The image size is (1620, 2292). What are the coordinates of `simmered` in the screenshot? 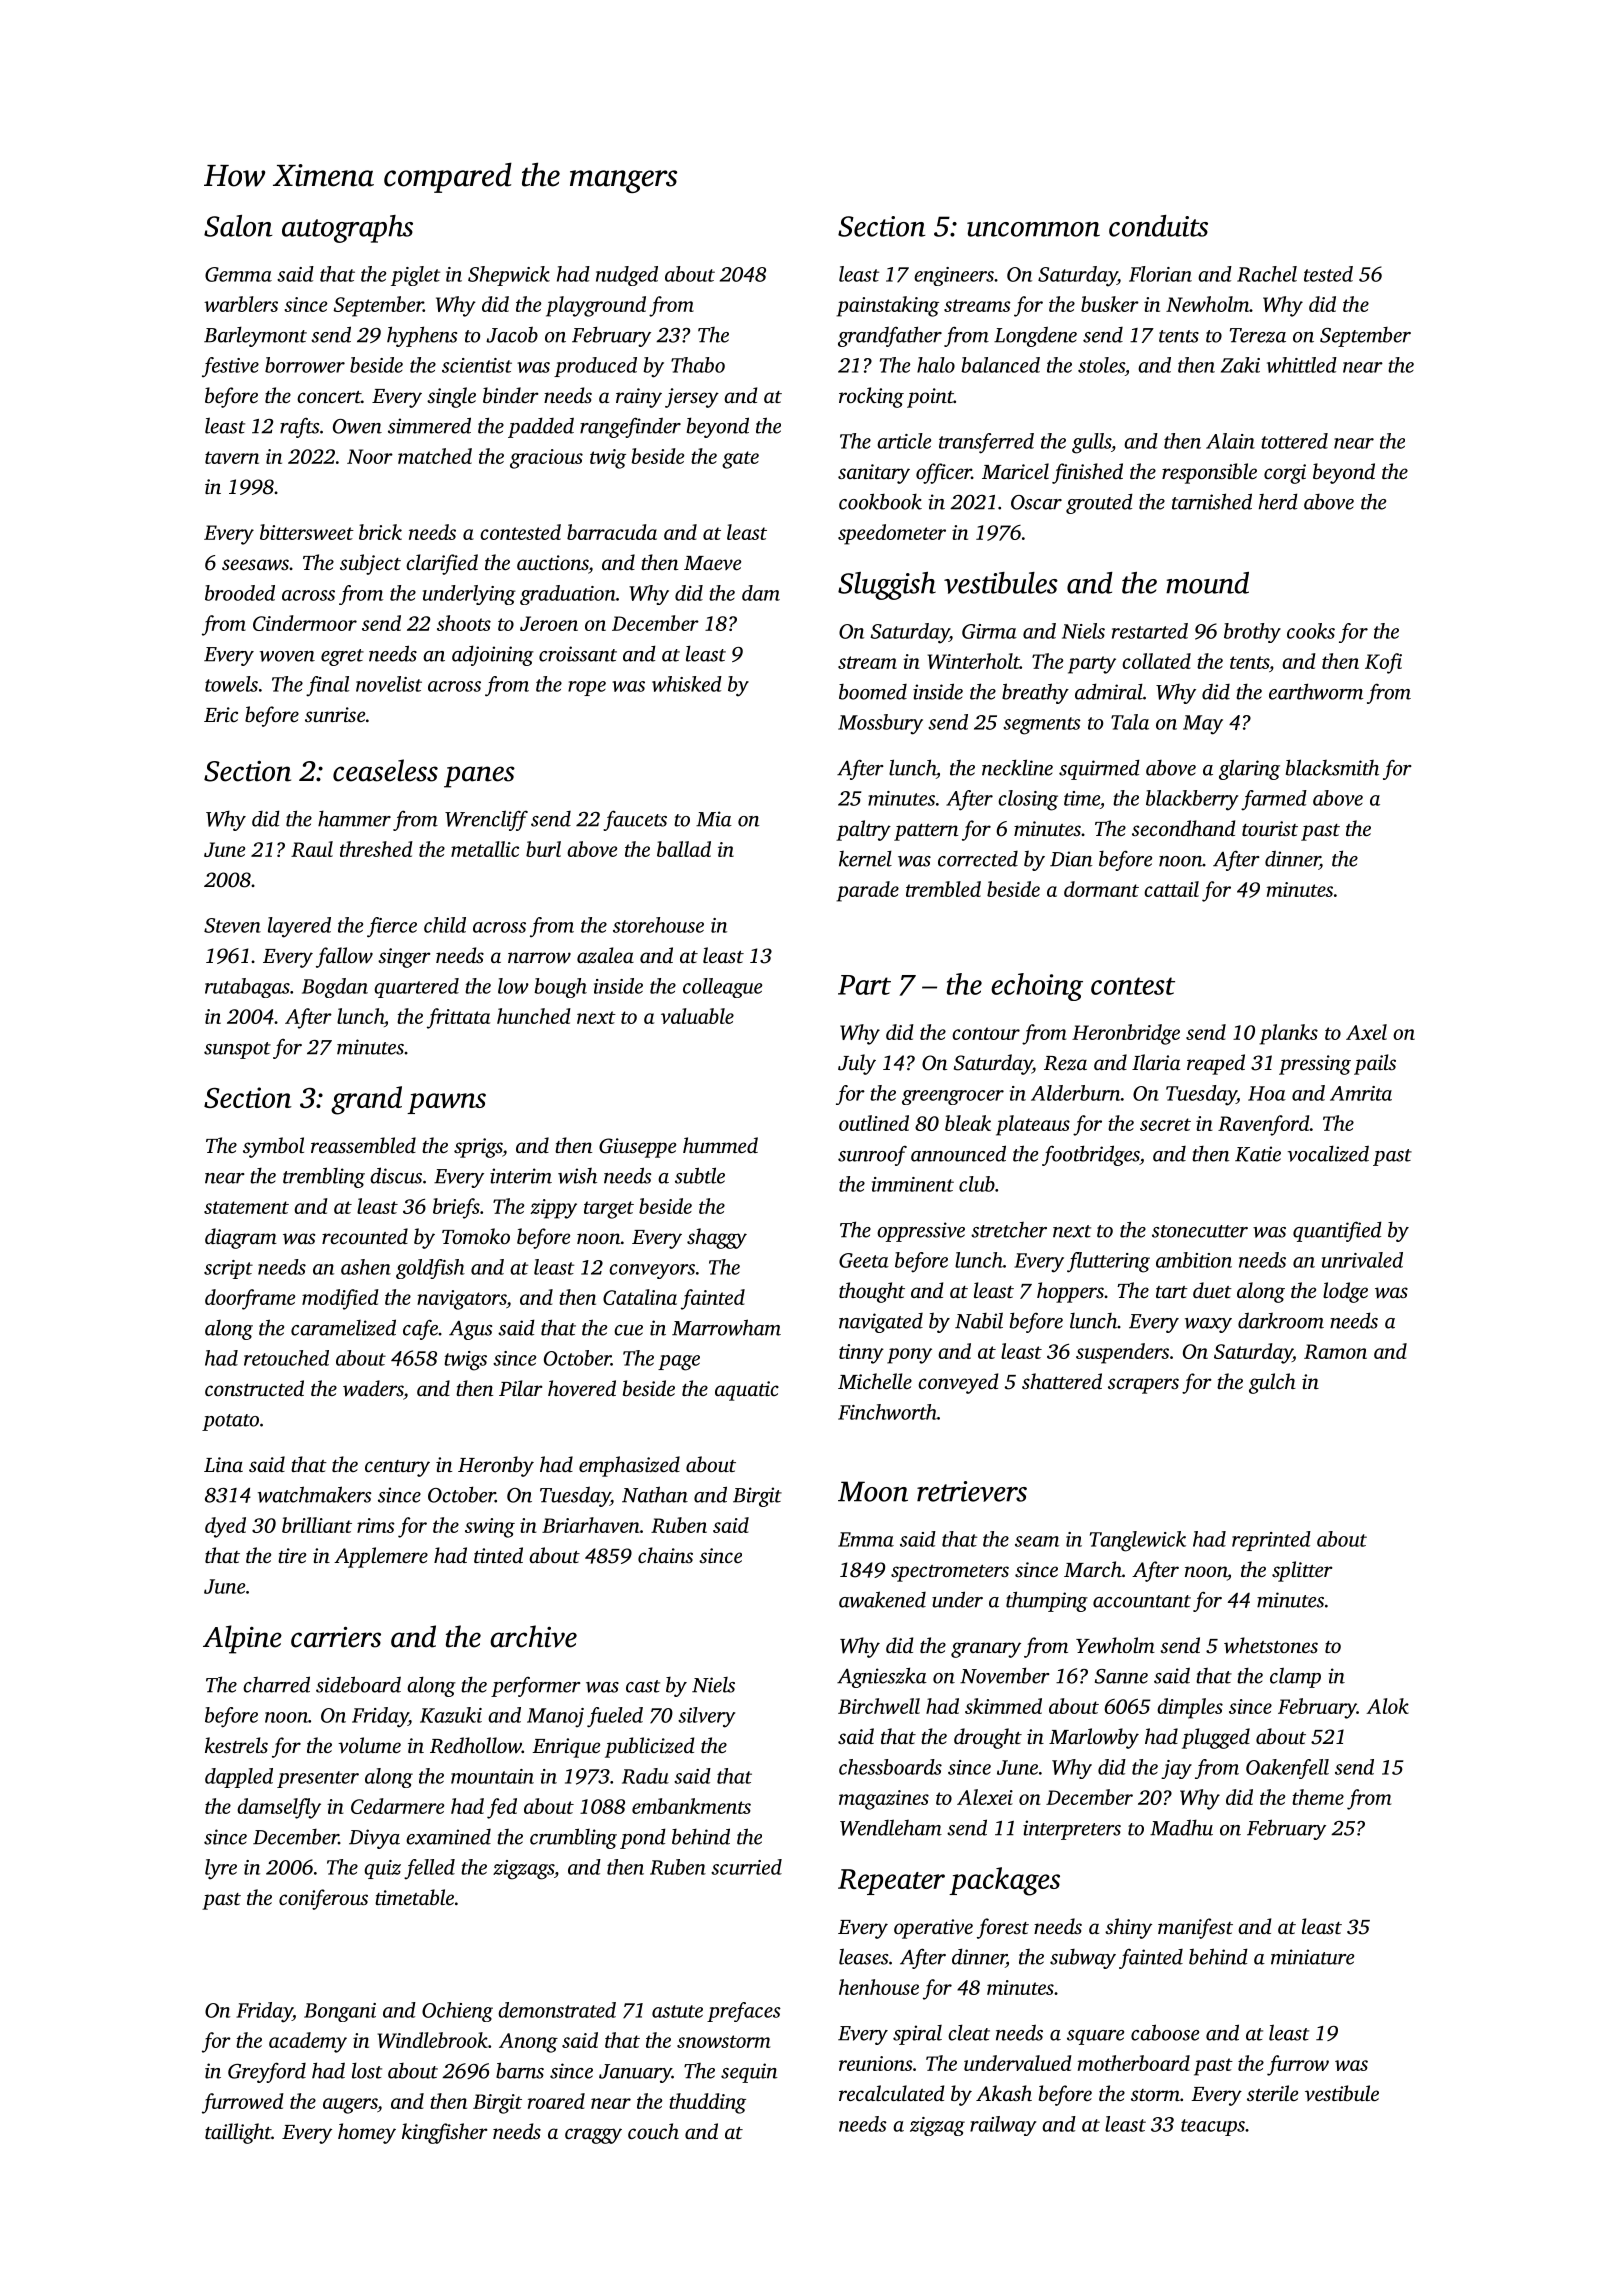 It's located at (429, 425).
